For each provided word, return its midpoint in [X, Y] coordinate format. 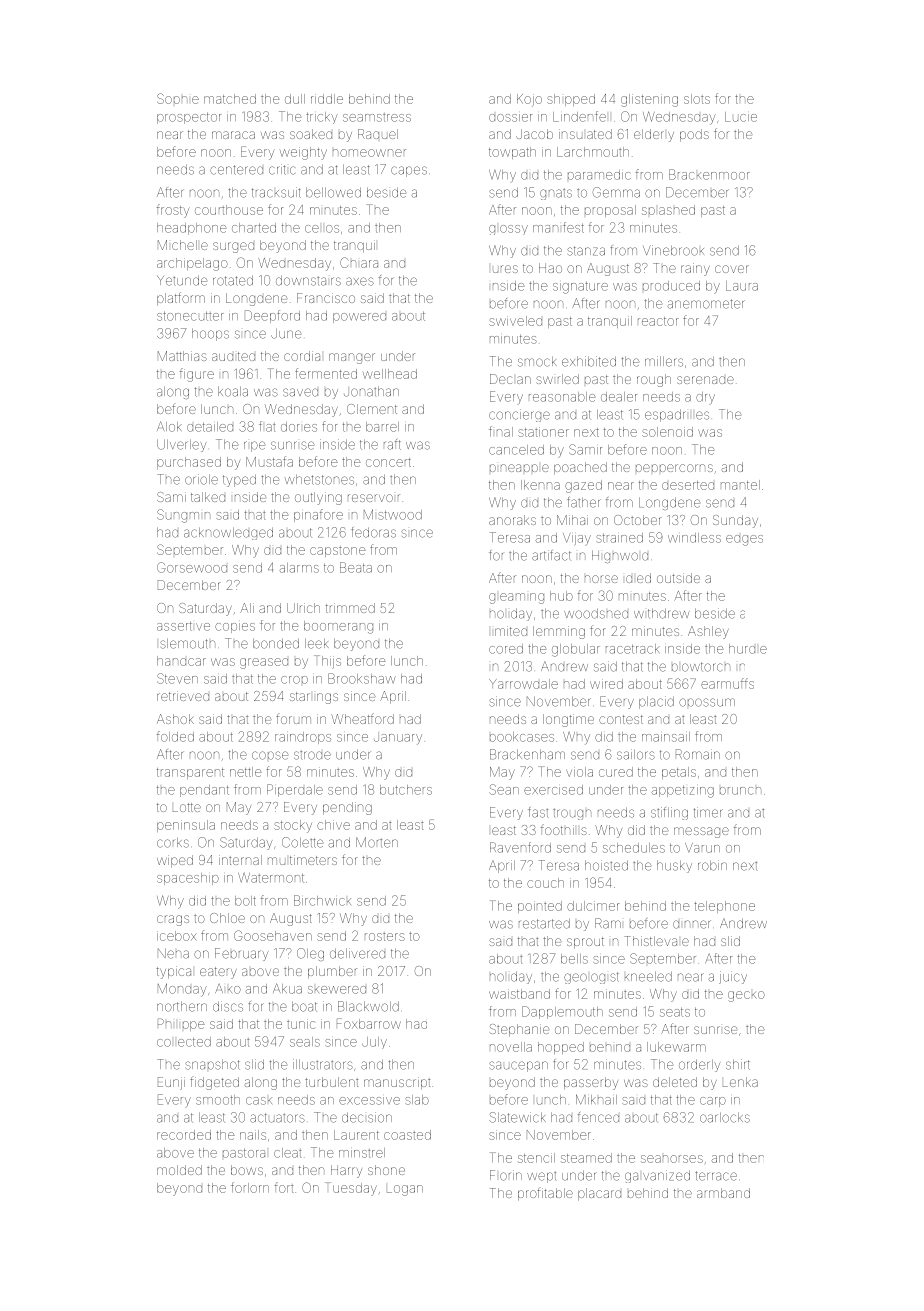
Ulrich [303, 608]
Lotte [187, 807]
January [398, 739]
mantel [740, 485]
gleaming [516, 598]
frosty [173, 211]
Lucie [741, 117]
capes [409, 171]
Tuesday [351, 1189]
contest [621, 719]
